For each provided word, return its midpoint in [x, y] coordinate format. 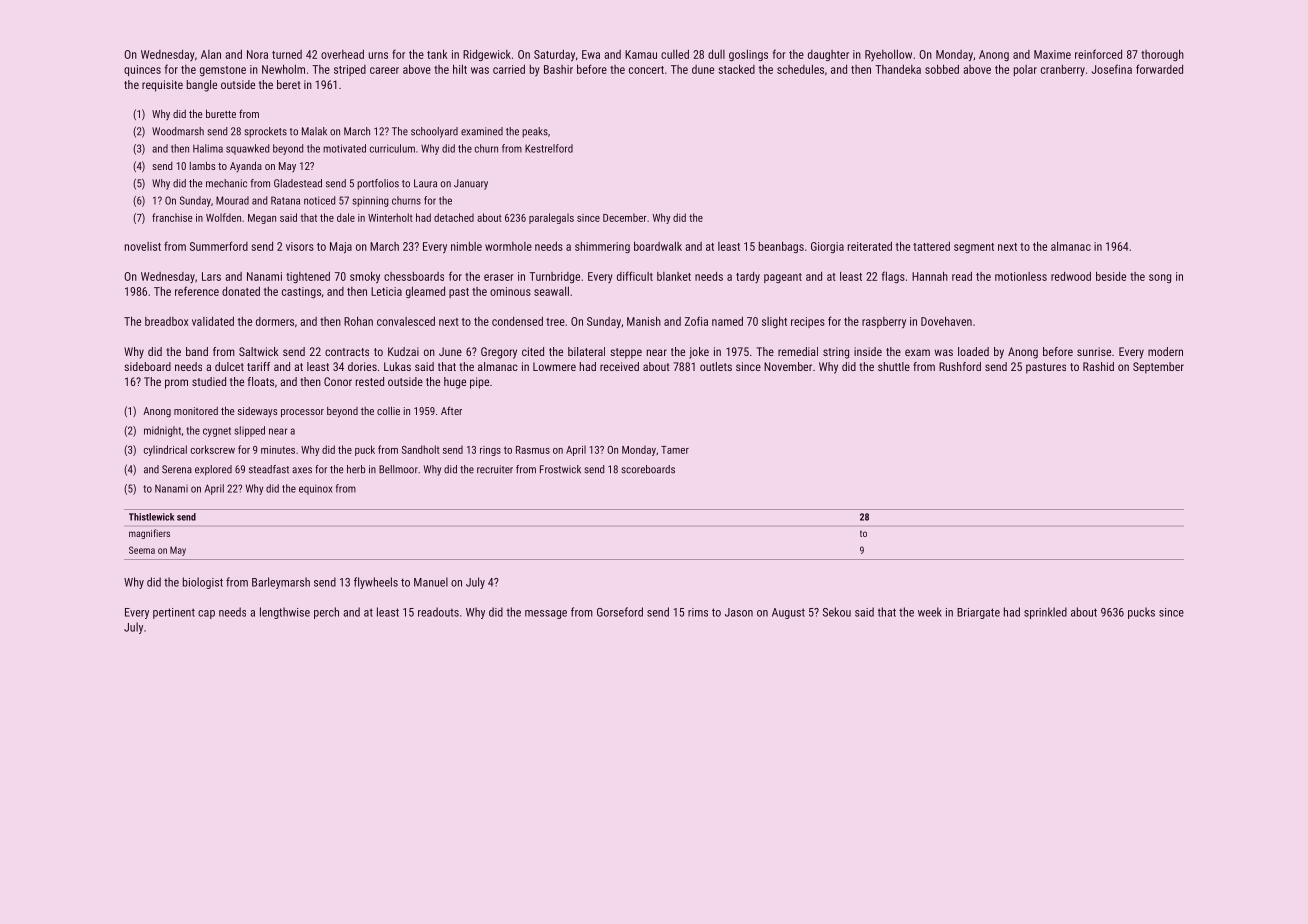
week [930, 612]
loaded [973, 351]
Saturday [554, 55]
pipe [479, 383]
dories [362, 366]
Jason [739, 612]
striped [350, 70]
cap [206, 614]
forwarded [1159, 69]
